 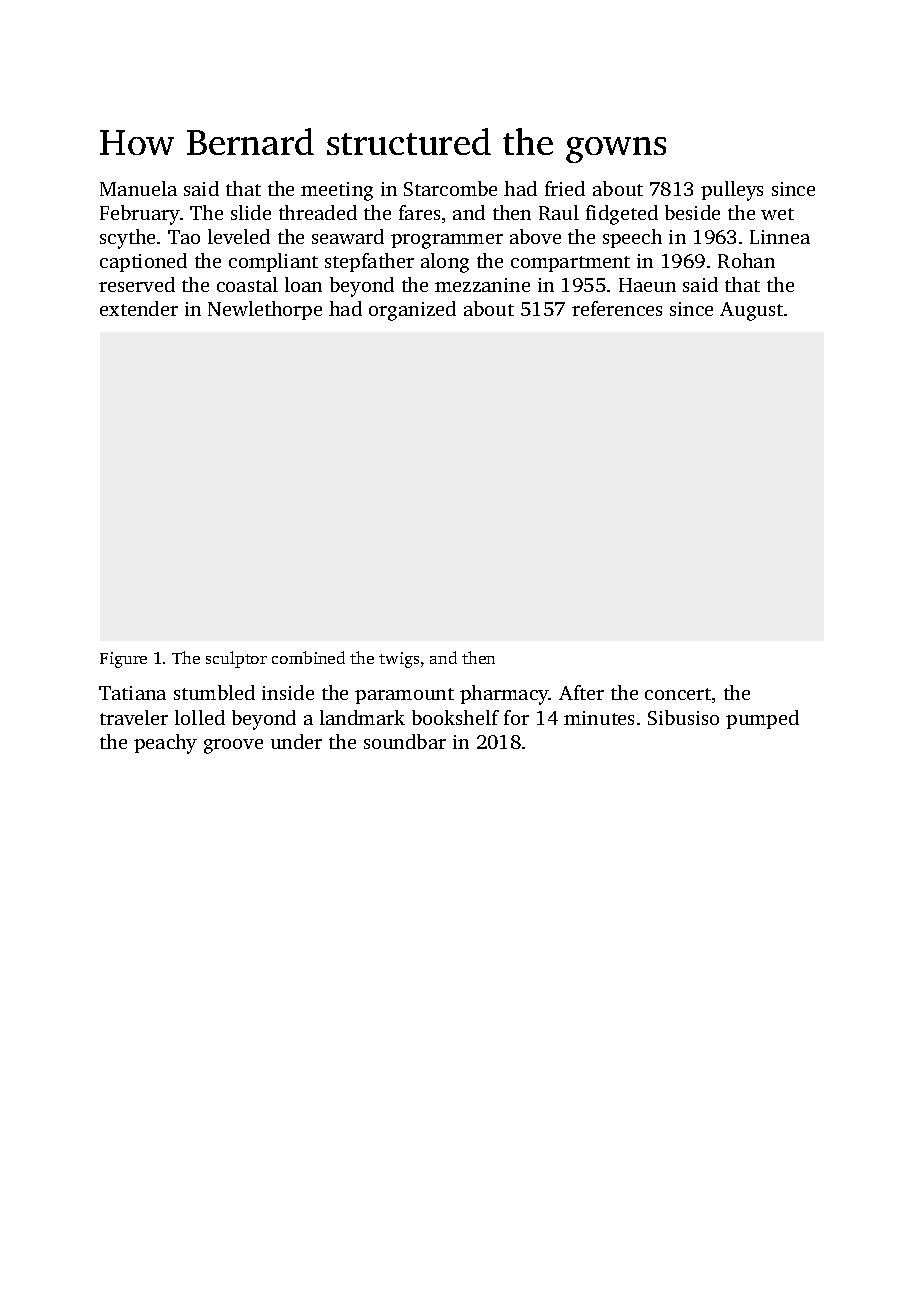 What do you see at coordinates (139, 308) in the screenshot?
I see `extender` at bounding box center [139, 308].
